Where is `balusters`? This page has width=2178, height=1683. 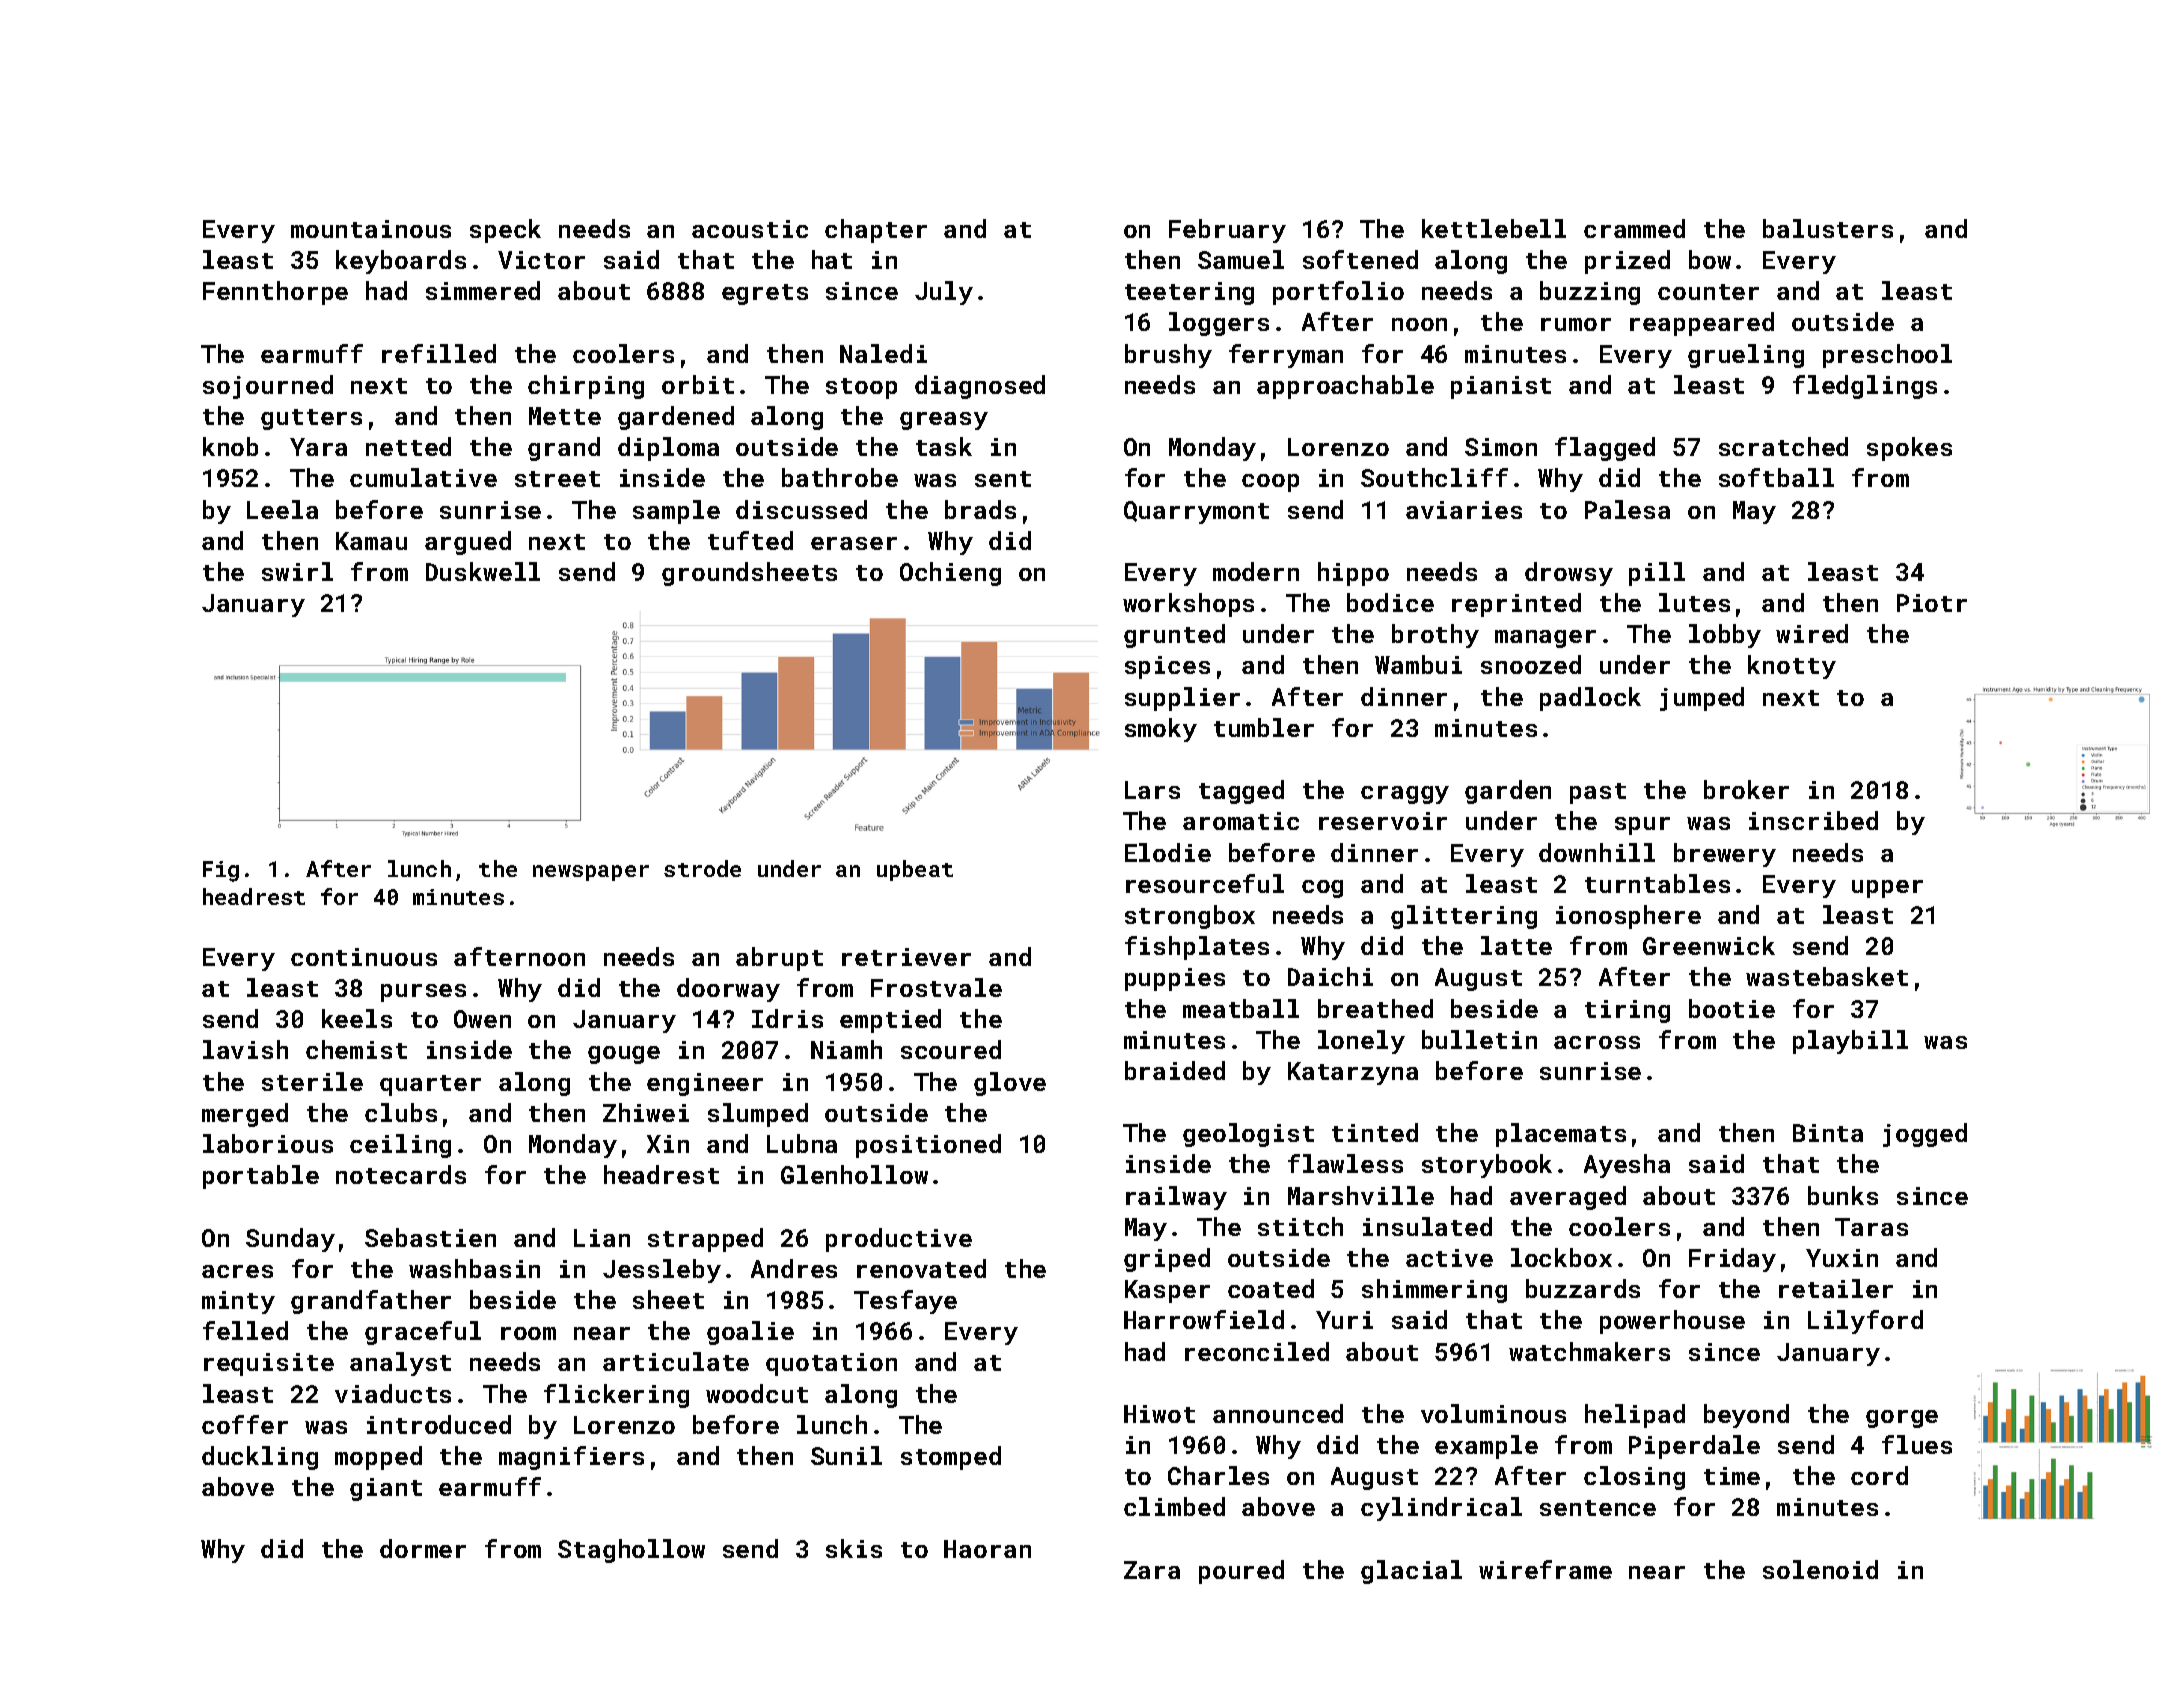 balusters is located at coordinates (1828, 228).
